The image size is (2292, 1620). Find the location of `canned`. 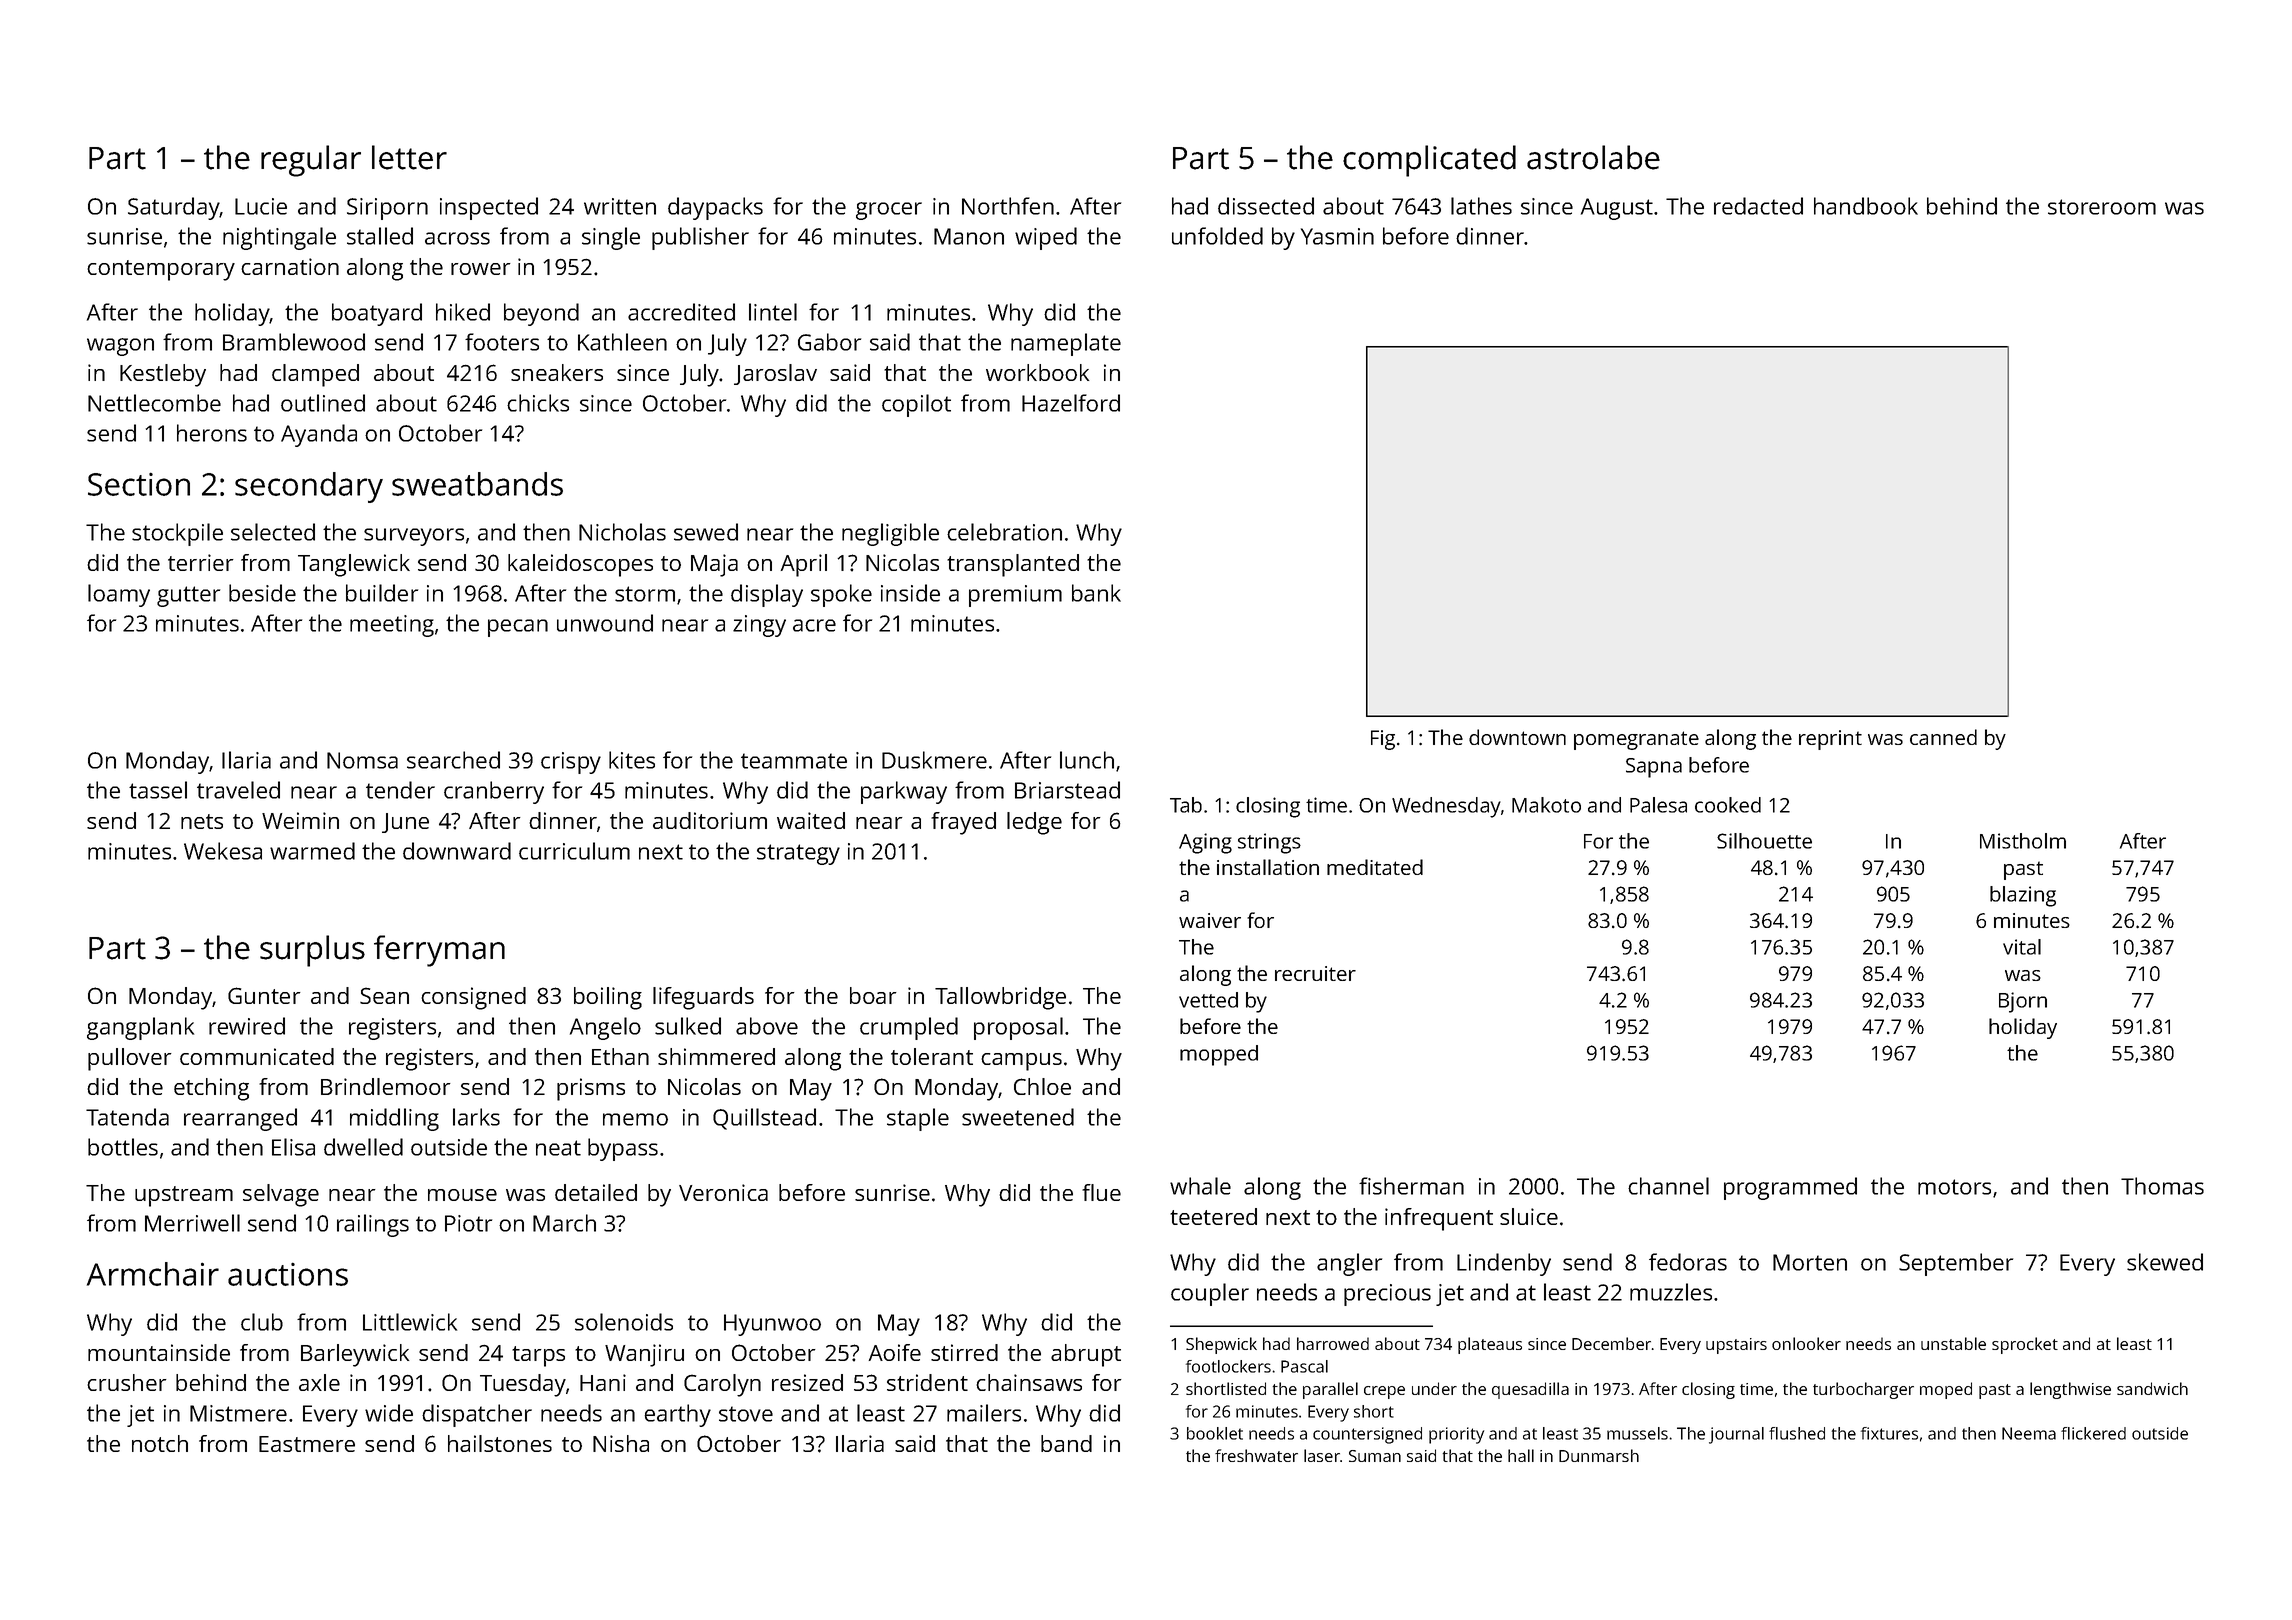

canned is located at coordinates (1943, 737).
